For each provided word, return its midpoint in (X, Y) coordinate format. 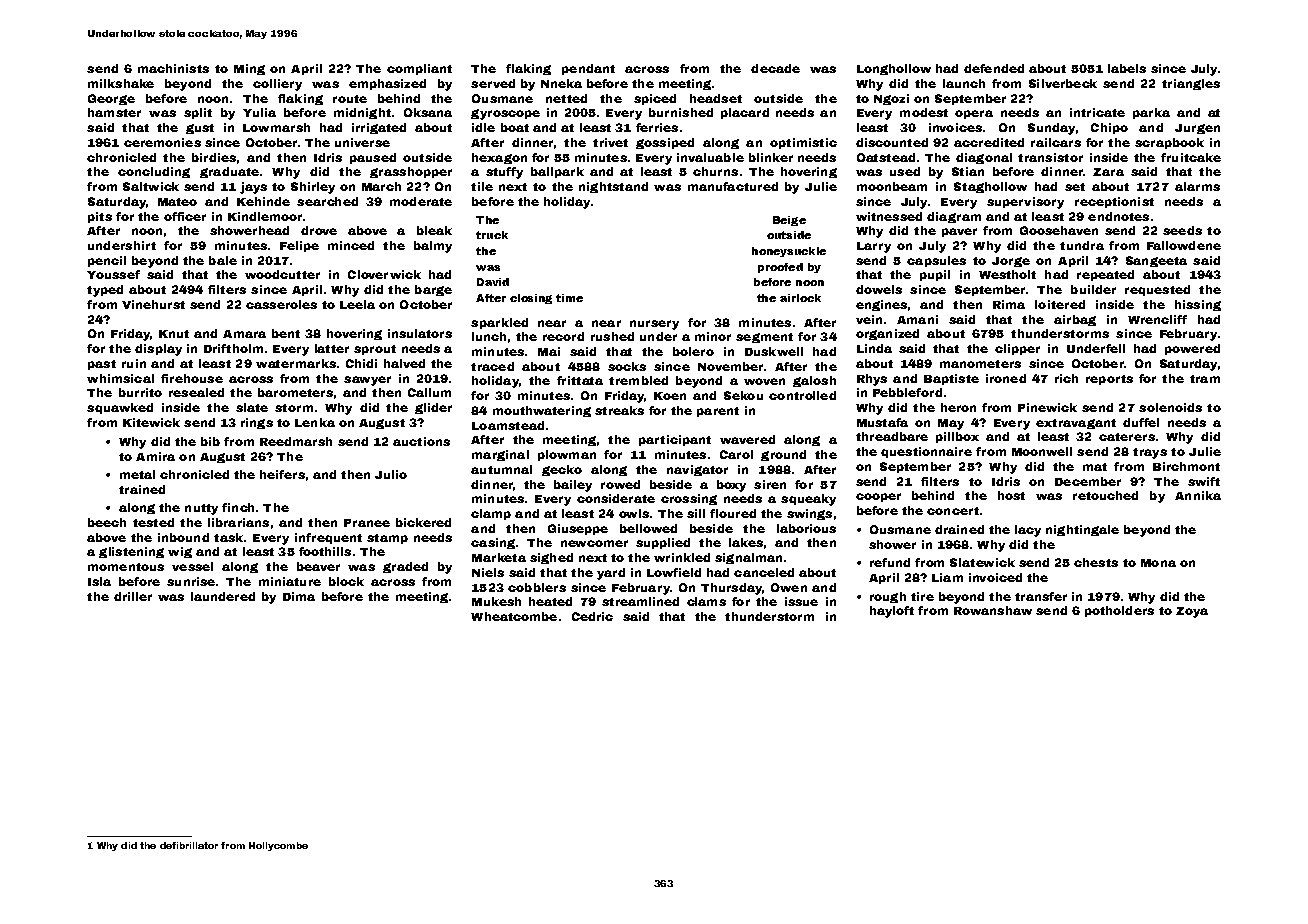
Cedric (592, 616)
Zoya (1192, 612)
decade (775, 68)
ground (783, 455)
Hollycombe (278, 846)
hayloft (892, 612)
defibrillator (189, 845)
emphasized (387, 84)
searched (327, 201)
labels (1127, 68)
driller (133, 596)
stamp (387, 539)
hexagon (499, 158)
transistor (1050, 157)
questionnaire (926, 452)
